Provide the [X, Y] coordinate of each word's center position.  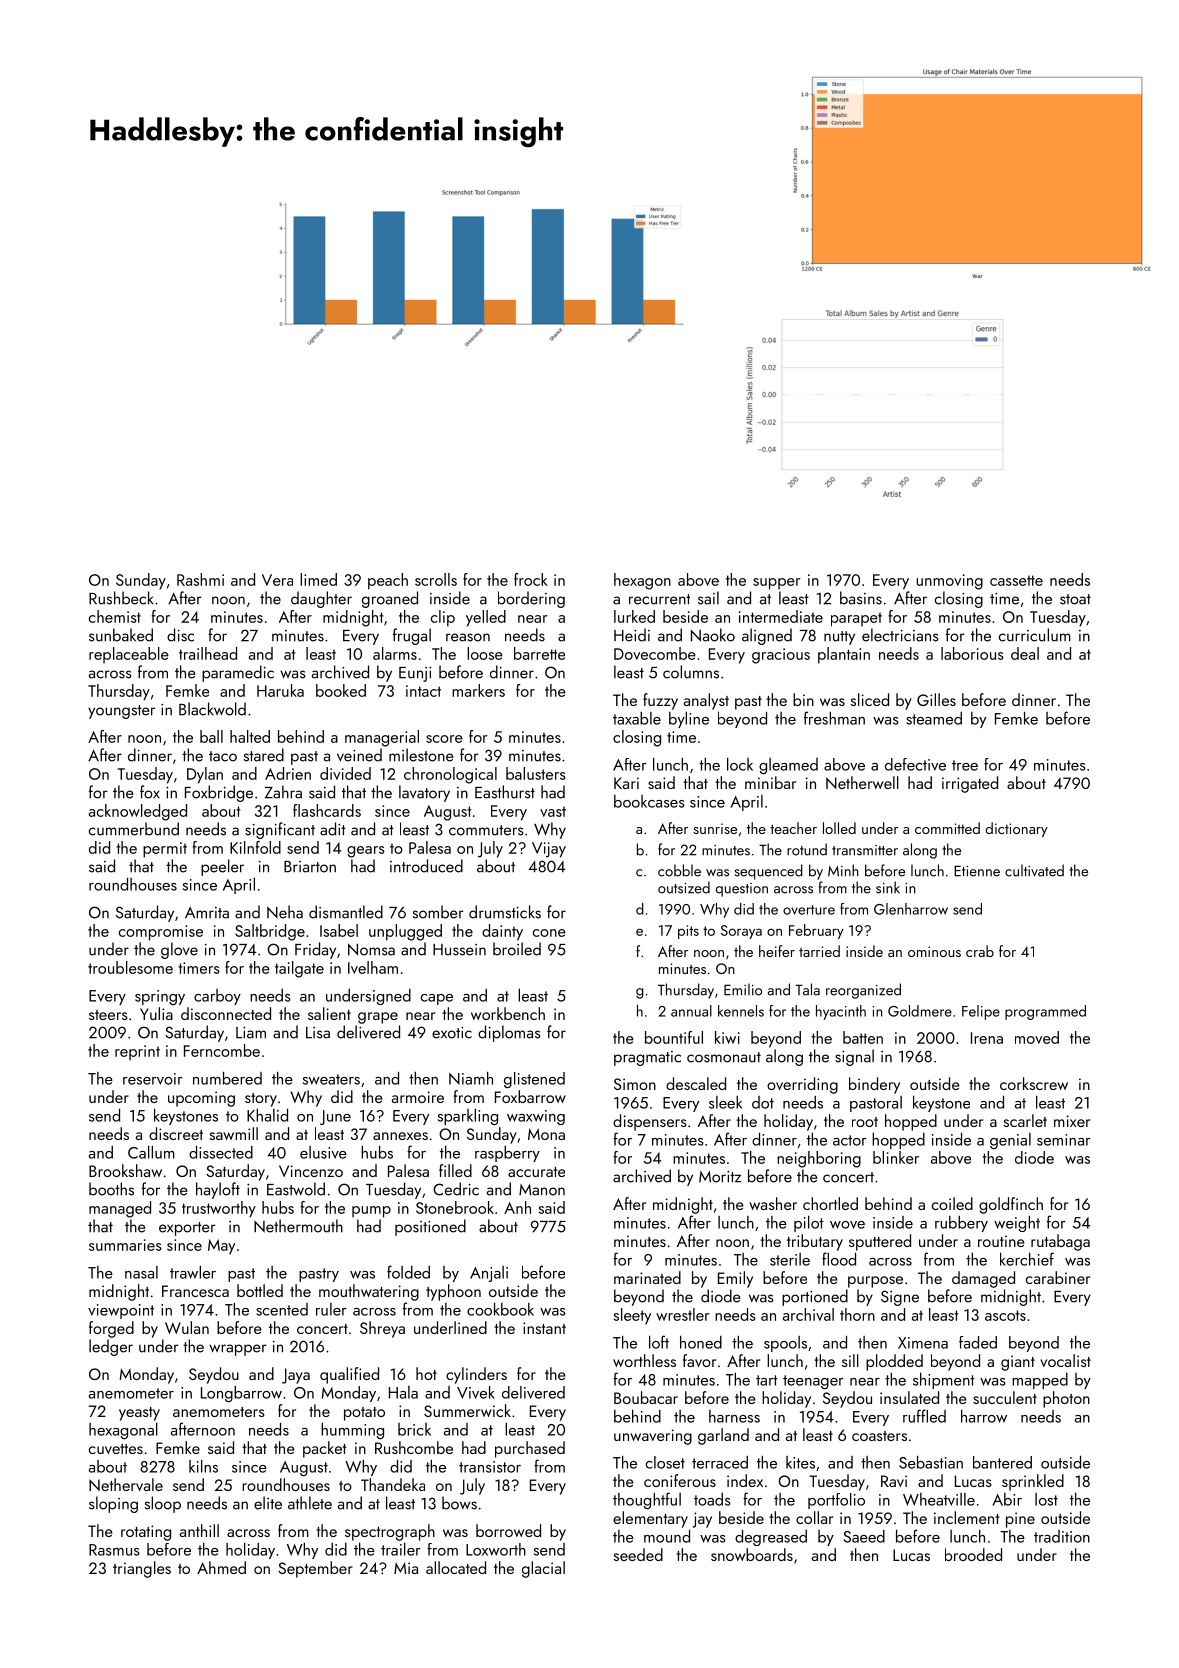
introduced [426, 866]
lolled [839, 828]
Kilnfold [255, 847]
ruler [331, 1309]
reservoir [153, 1079]
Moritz [720, 1177]
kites [800, 1462]
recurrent [659, 599]
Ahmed [221, 1567]
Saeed [864, 1536]
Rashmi [200, 579]
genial [1010, 1141]
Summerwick [467, 1410]
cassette [1016, 580]
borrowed [508, 1530]
